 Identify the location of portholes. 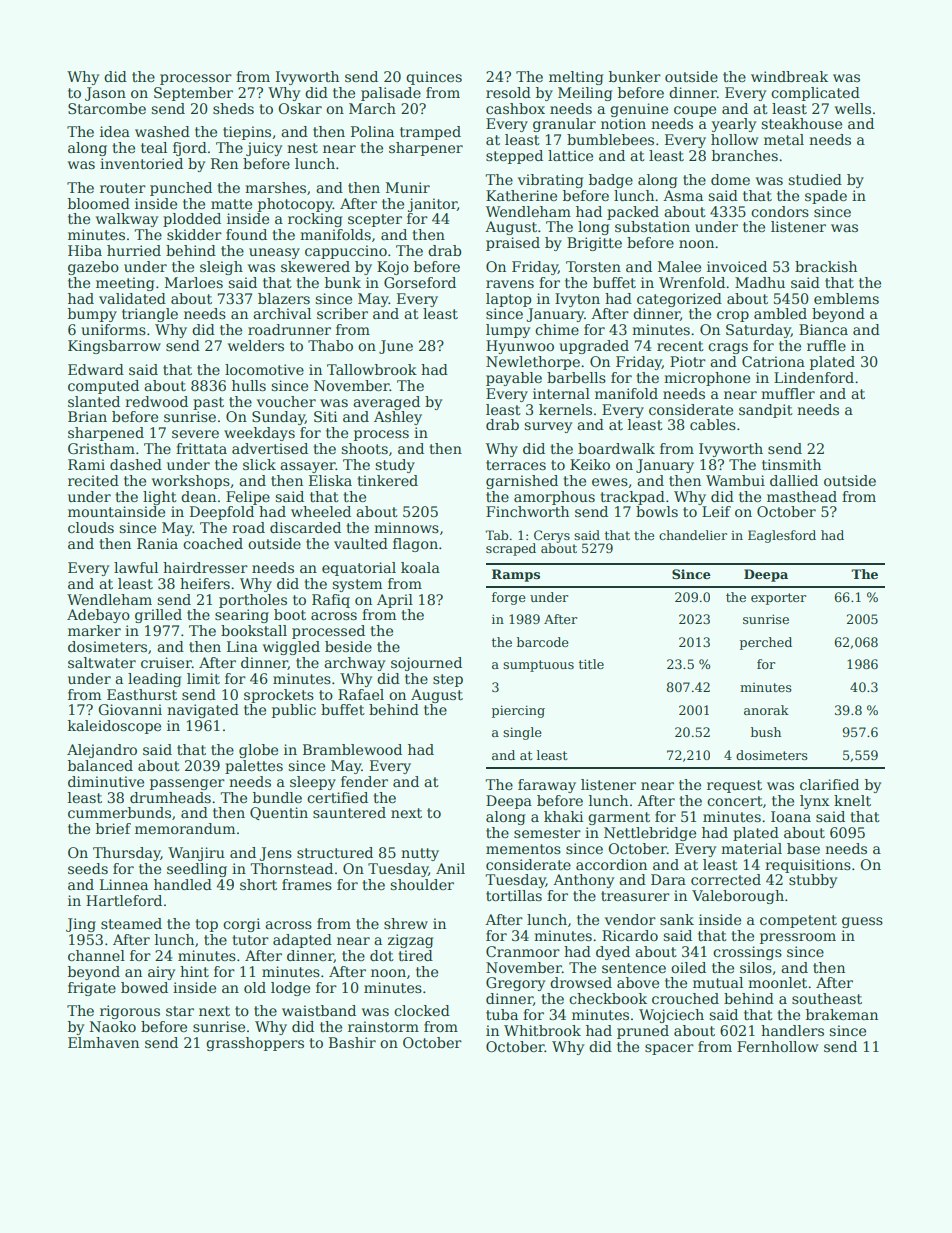
(253, 601).
